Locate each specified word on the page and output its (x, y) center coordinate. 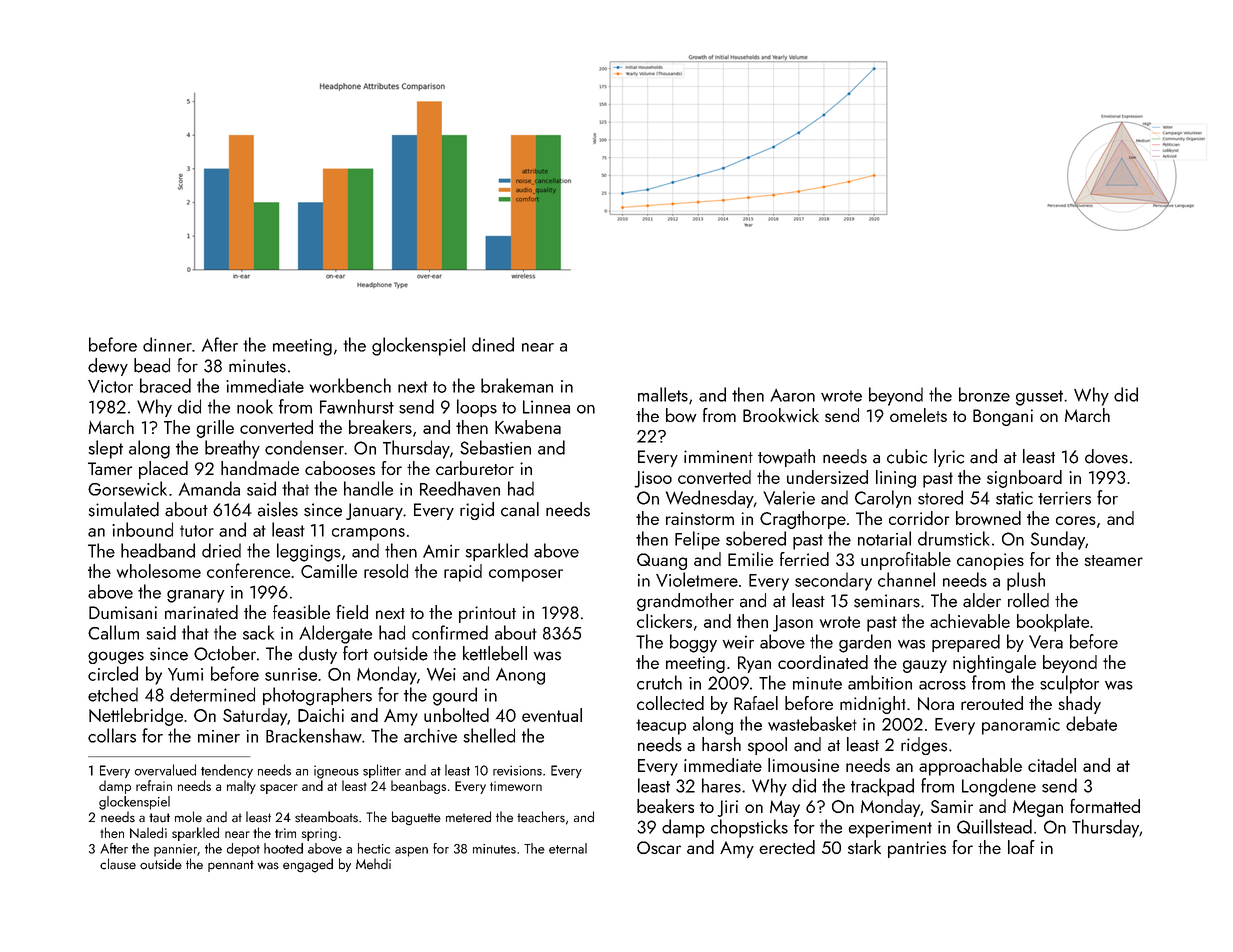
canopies (990, 561)
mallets (663, 394)
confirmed (450, 632)
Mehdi (373, 864)
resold (386, 571)
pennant (231, 866)
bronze (984, 394)
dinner (167, 344)
